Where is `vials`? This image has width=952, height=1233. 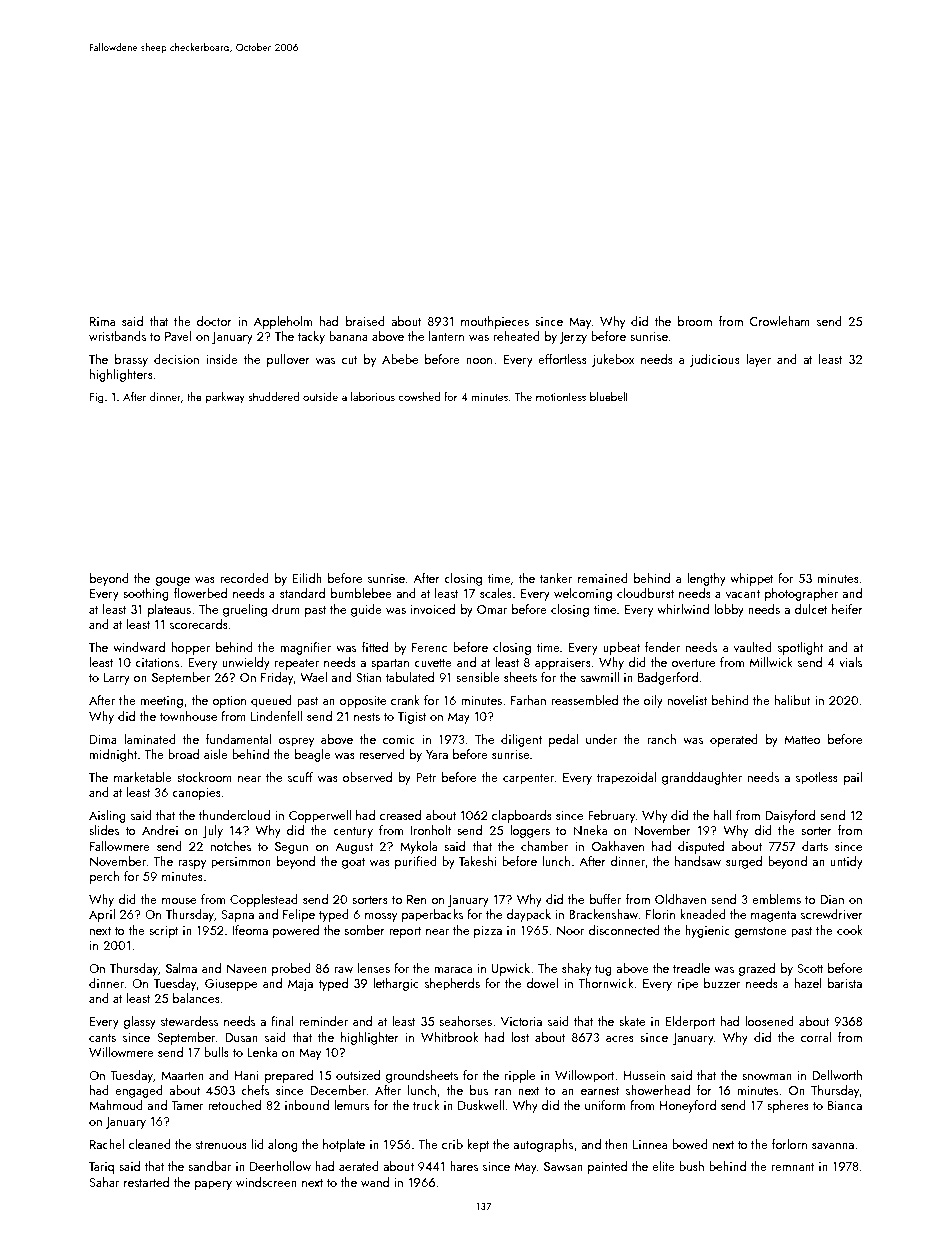 vials is located at coordinates (850, 662).
